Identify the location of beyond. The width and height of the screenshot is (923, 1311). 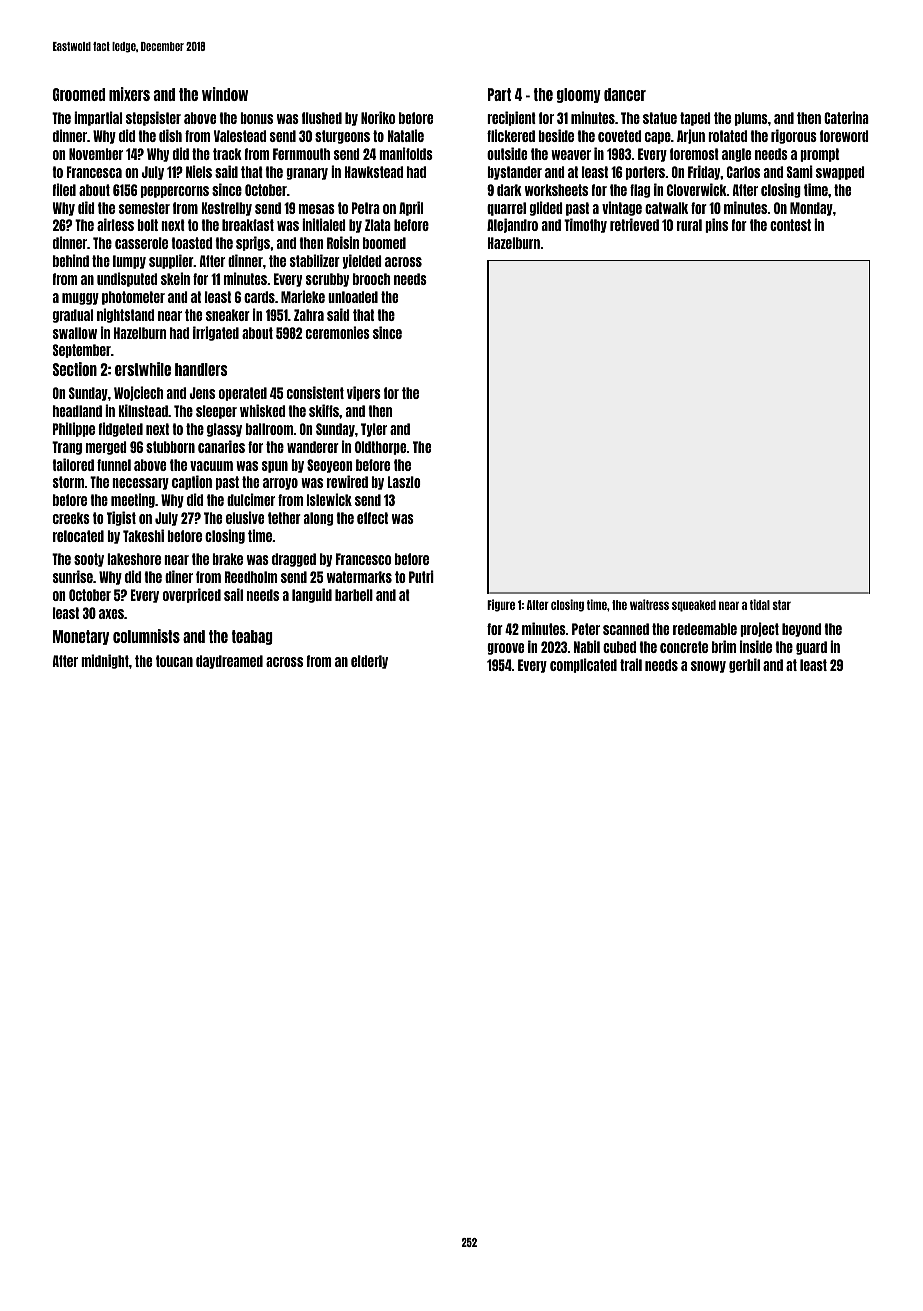
(801, 630).
